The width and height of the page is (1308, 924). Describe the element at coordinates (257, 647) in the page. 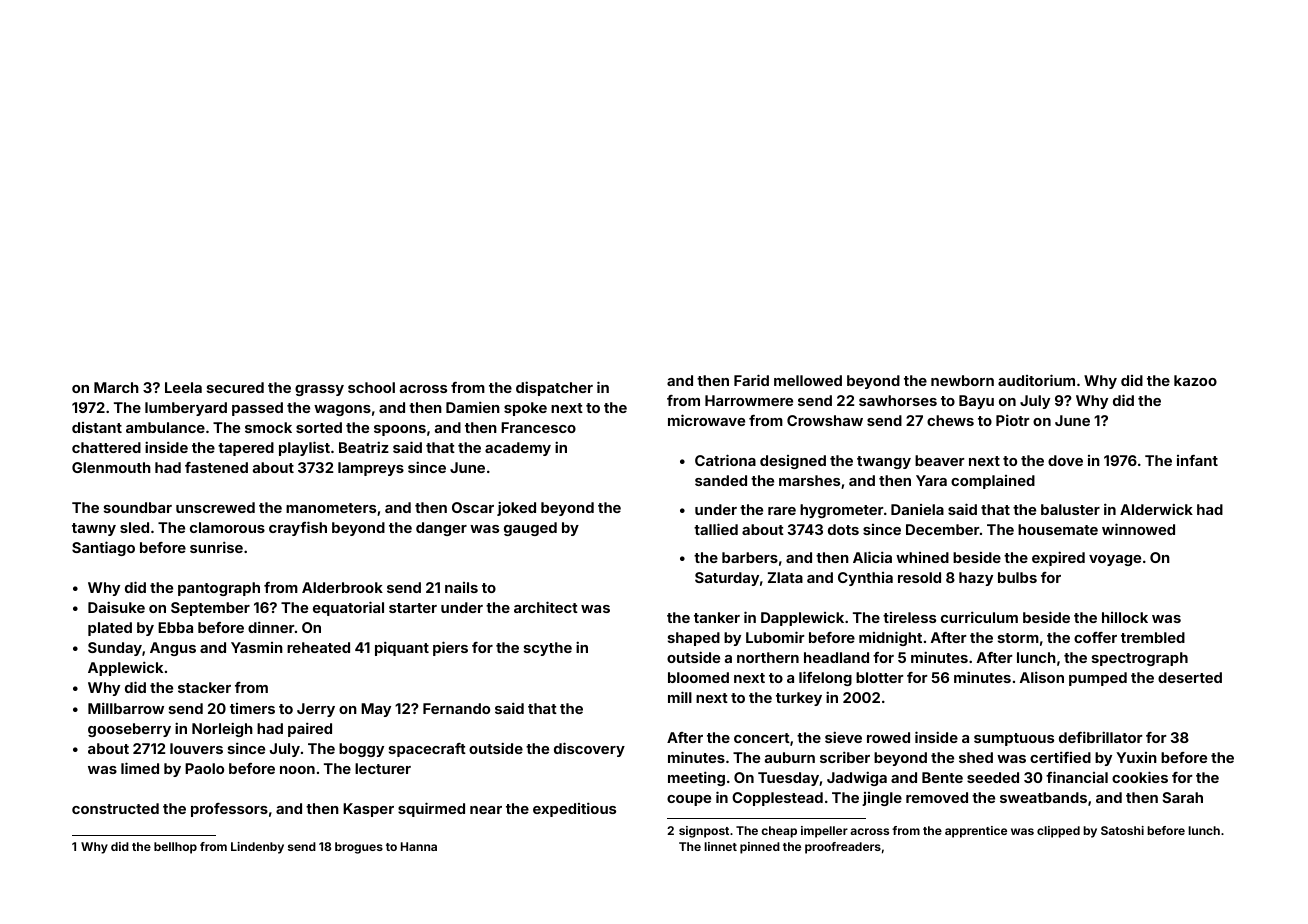

I see `Yasmin` at that location.
